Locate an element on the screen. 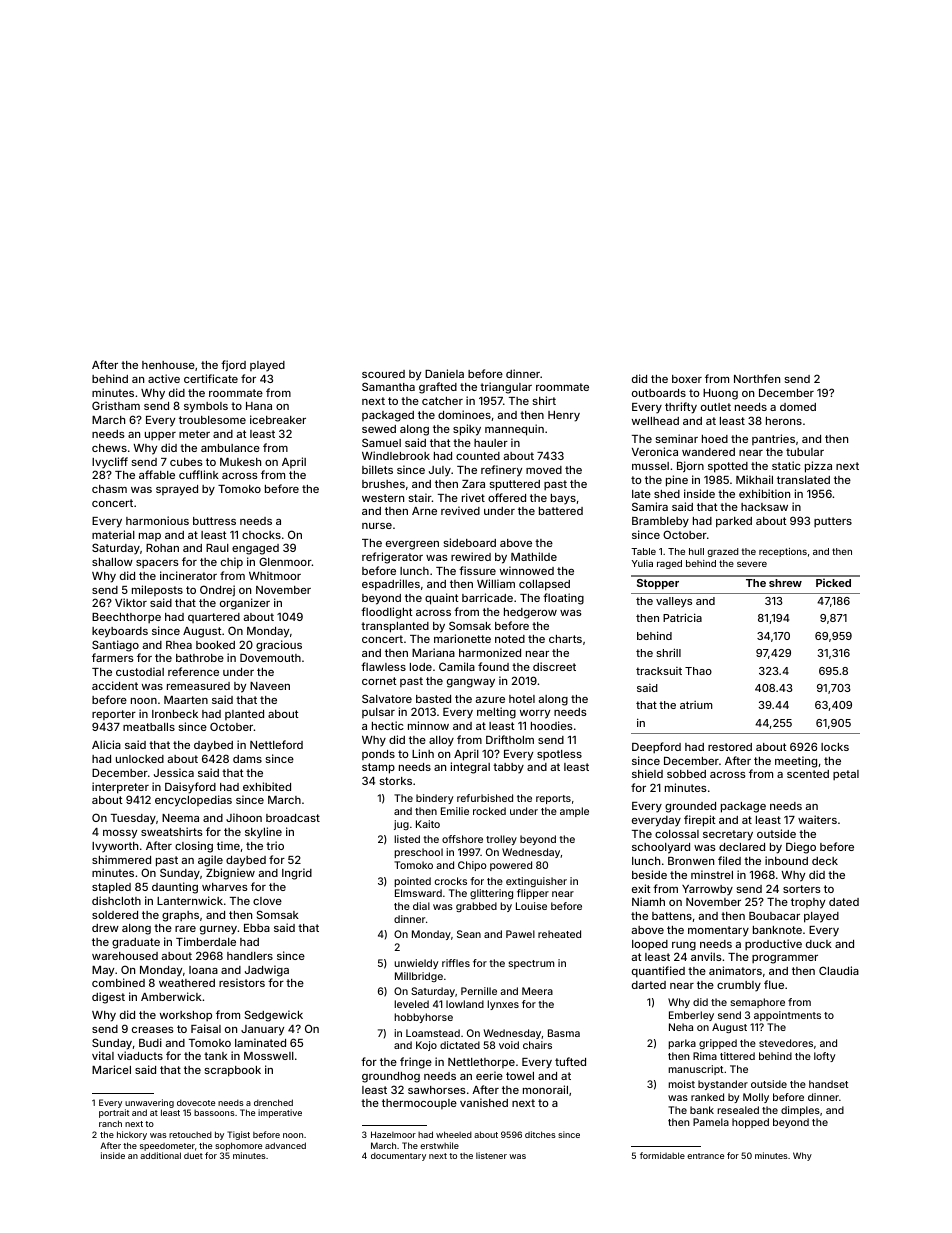  mossy is located at coordinates (120, 834).
